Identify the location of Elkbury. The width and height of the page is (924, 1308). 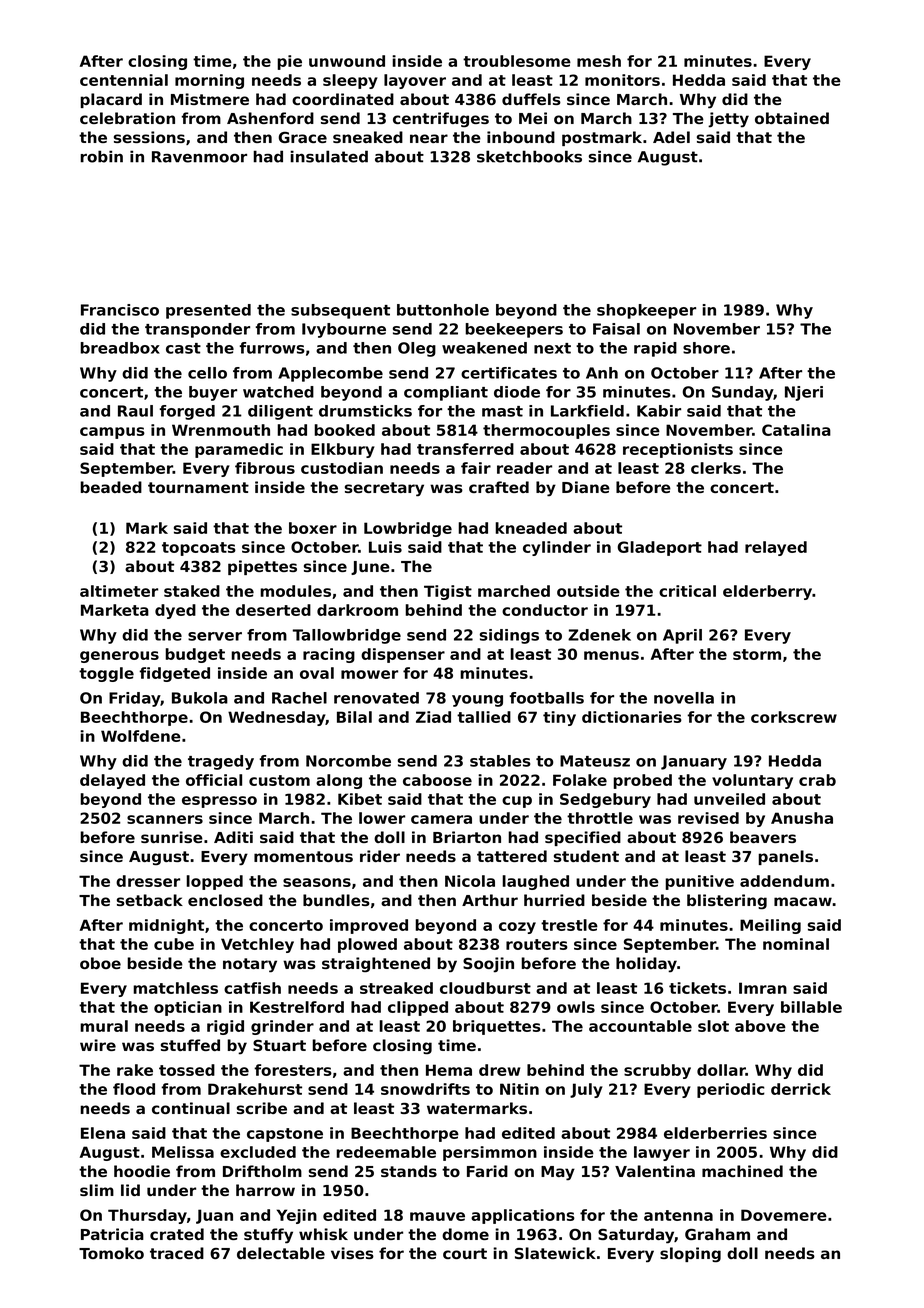
(343, 450).
